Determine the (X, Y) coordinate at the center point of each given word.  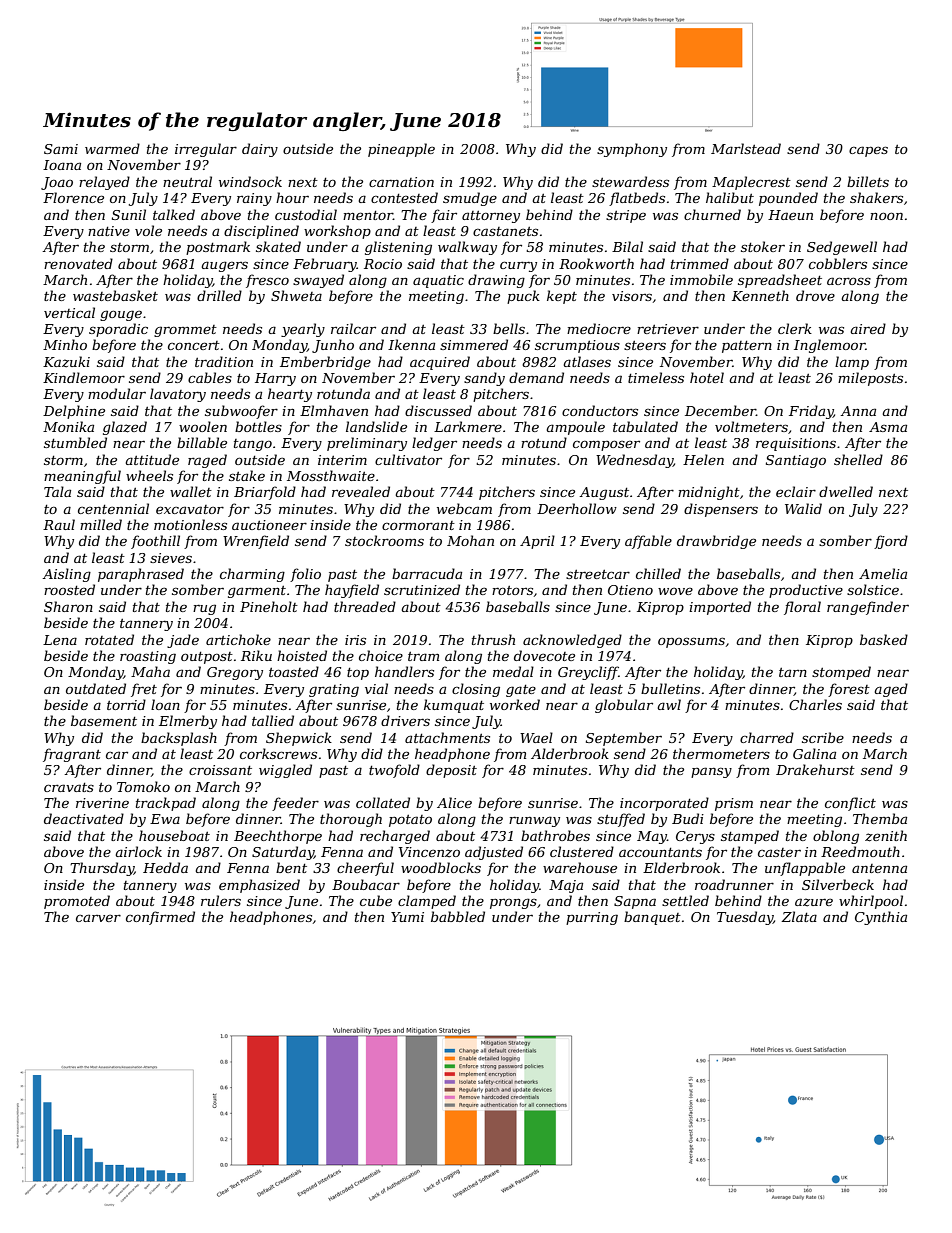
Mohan (470, 540)
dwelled (846, 491)
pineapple (401, 150)
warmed (112, 148)
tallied (273, 720)
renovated (78, 263)
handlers (404, 671)
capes (868, 151)
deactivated (84, 818)
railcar (353, 328)
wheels (149, 475)
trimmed (700, 263)
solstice (873, 589)
